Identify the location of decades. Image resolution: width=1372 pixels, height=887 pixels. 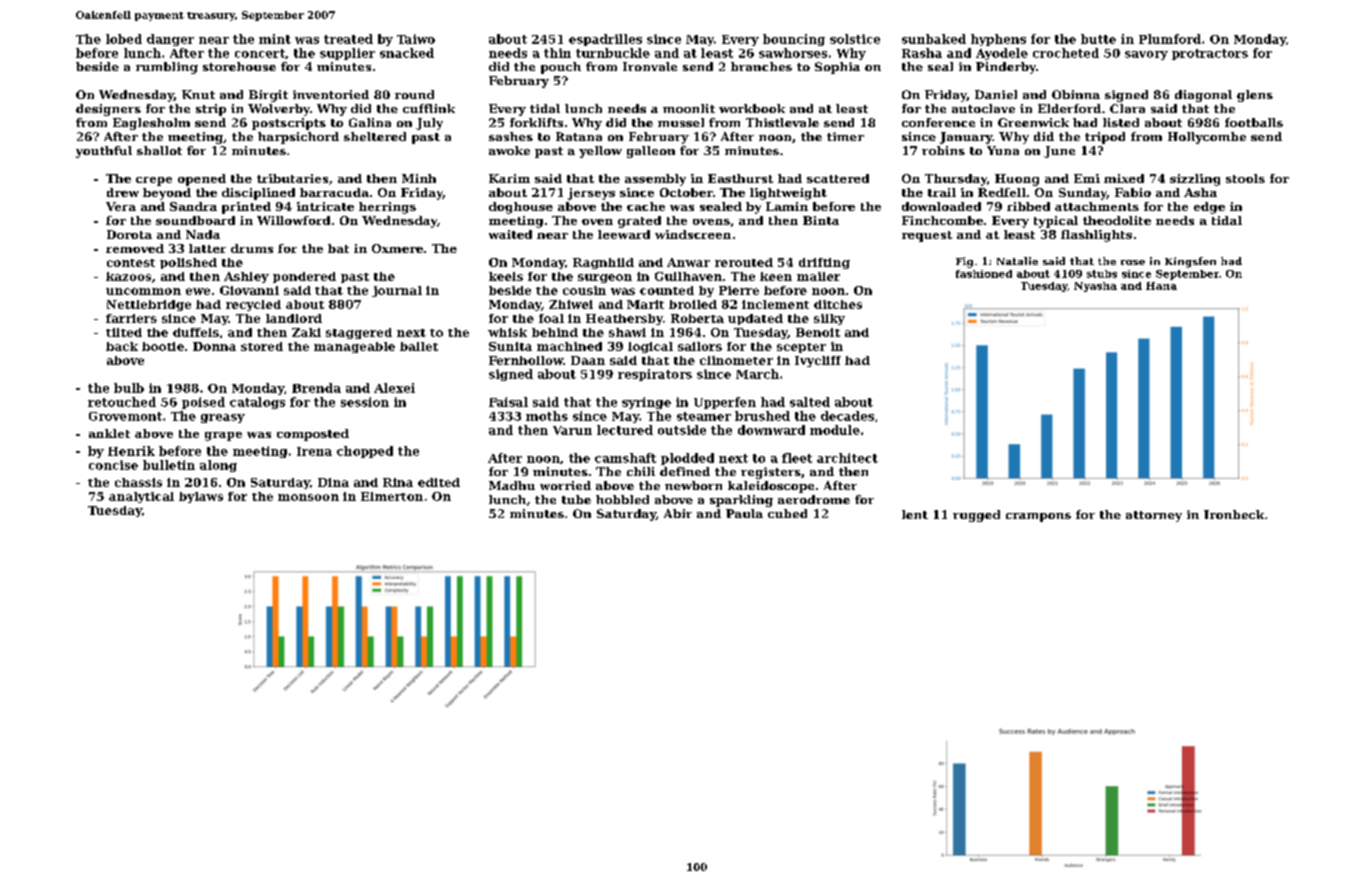
(847, 416).
